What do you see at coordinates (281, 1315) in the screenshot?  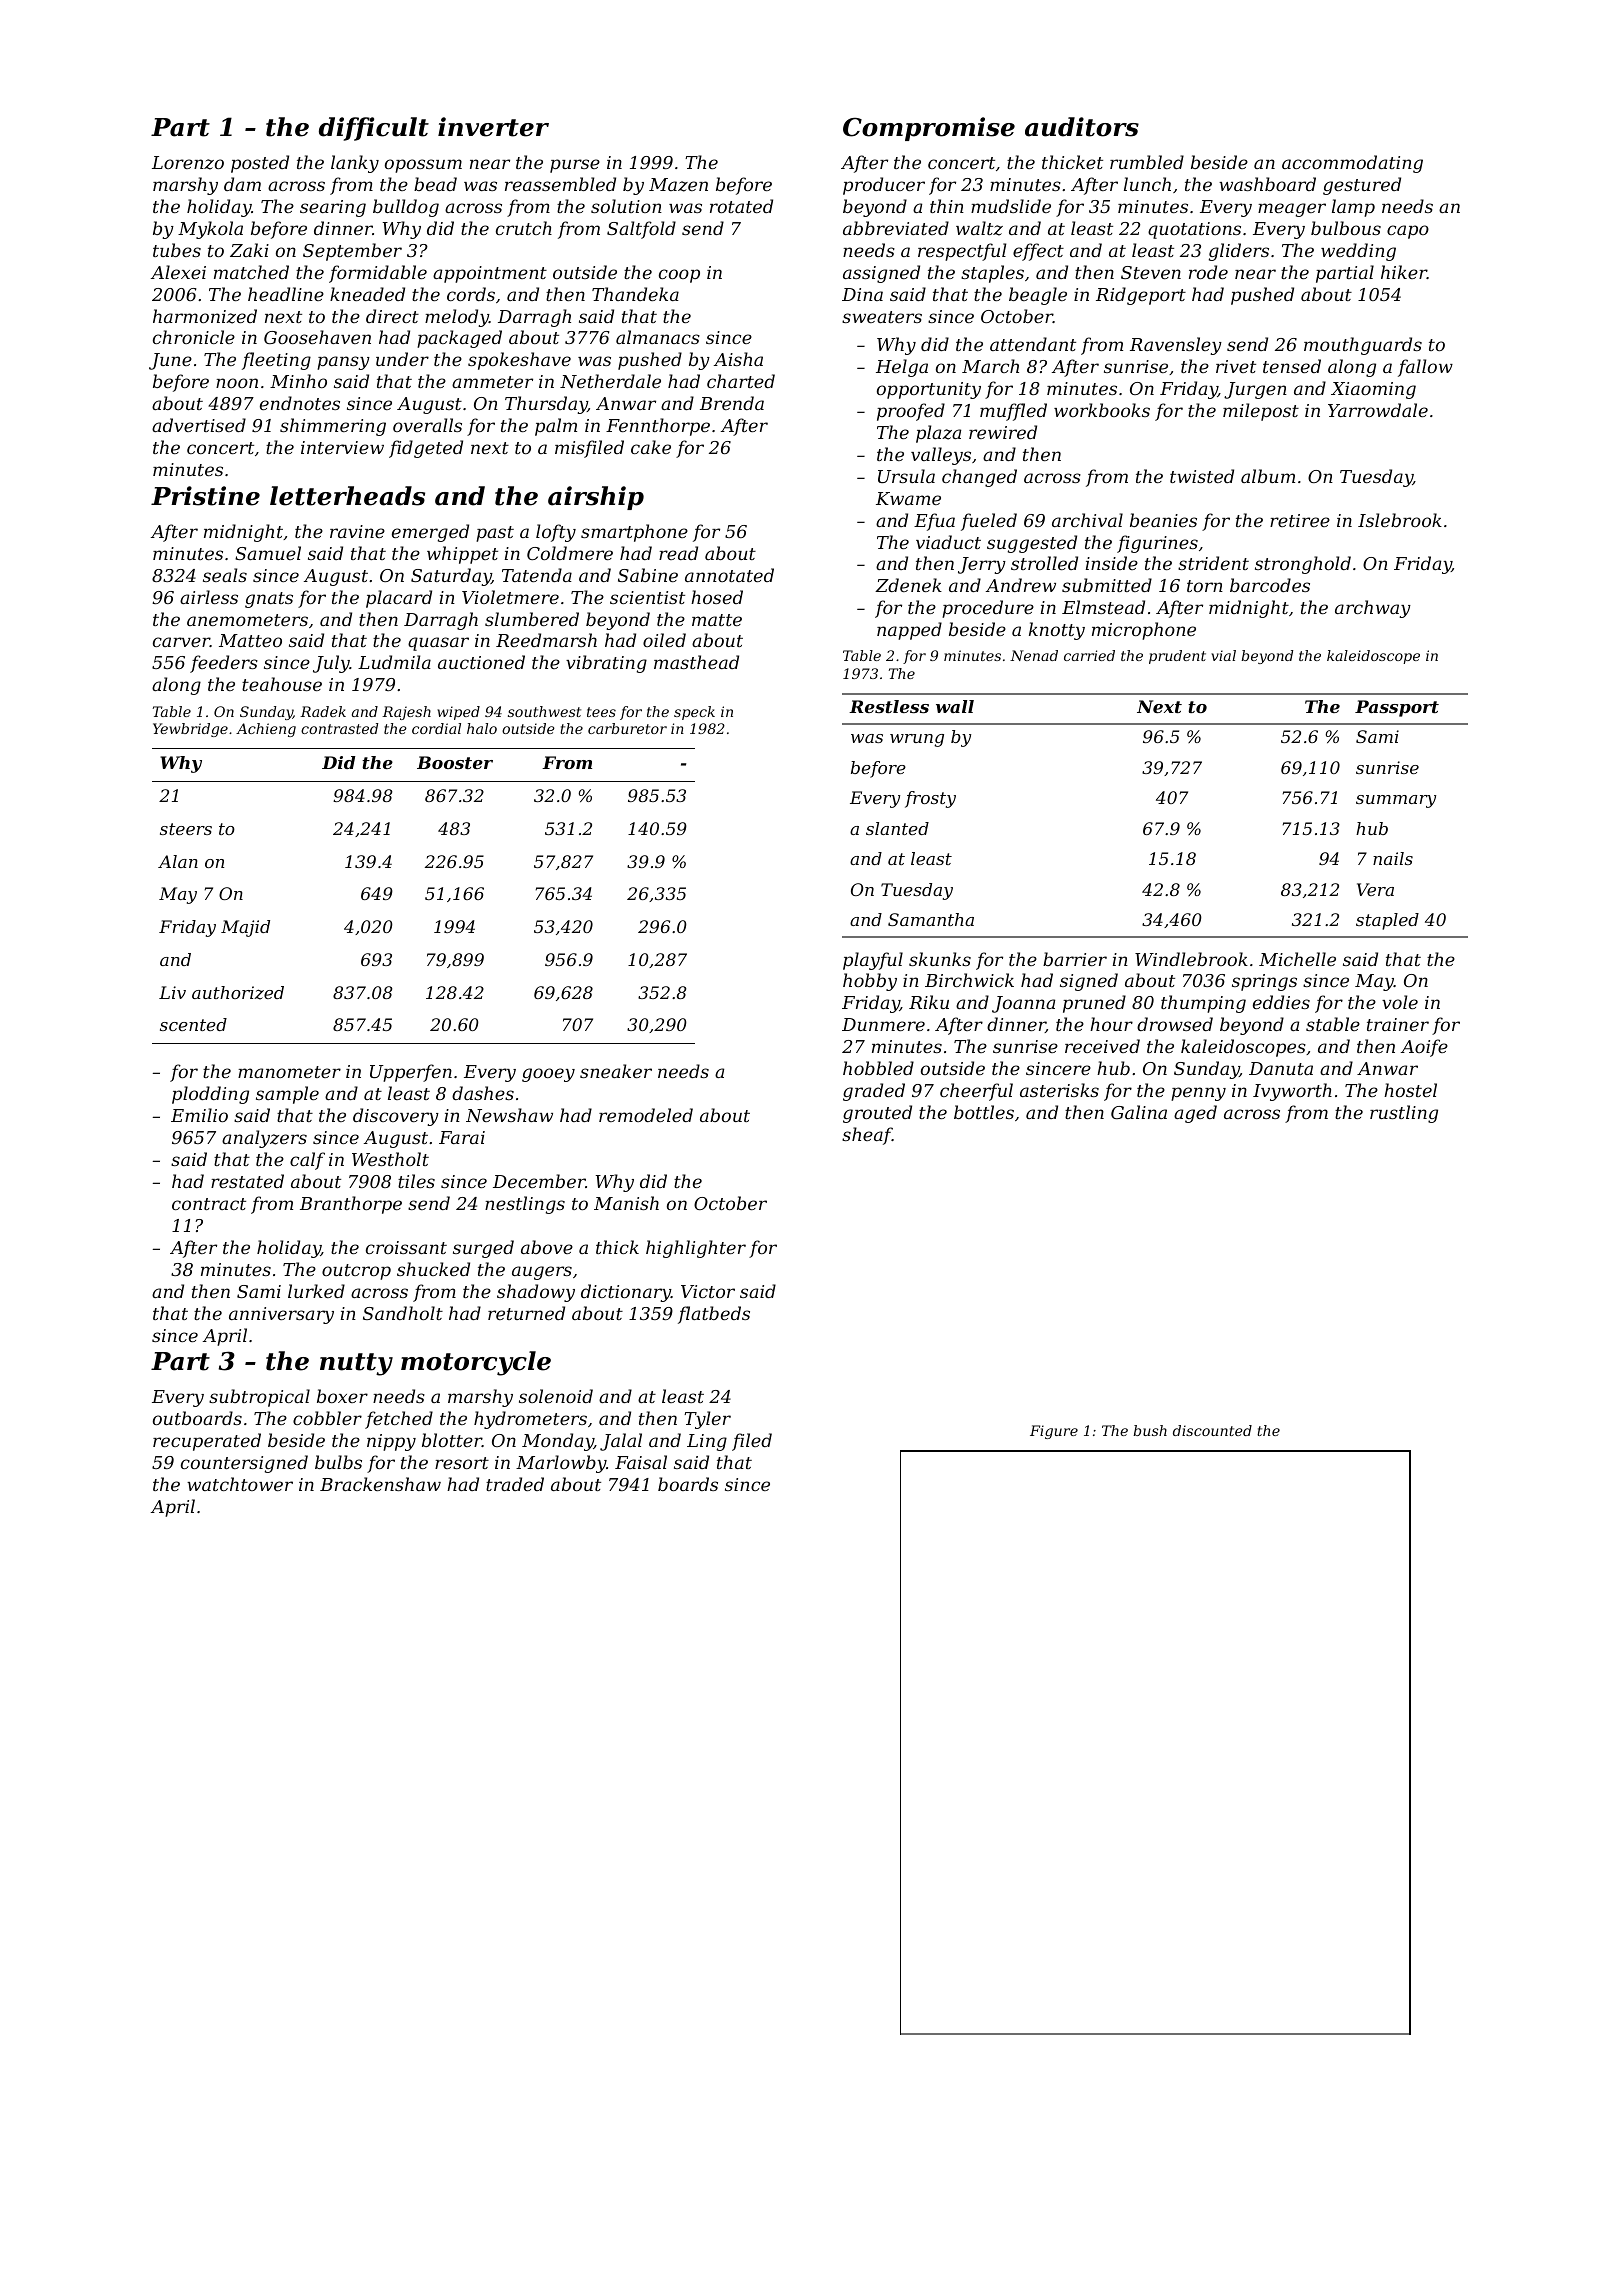 I see `anniversary` at bounding box center [281, 1315].
